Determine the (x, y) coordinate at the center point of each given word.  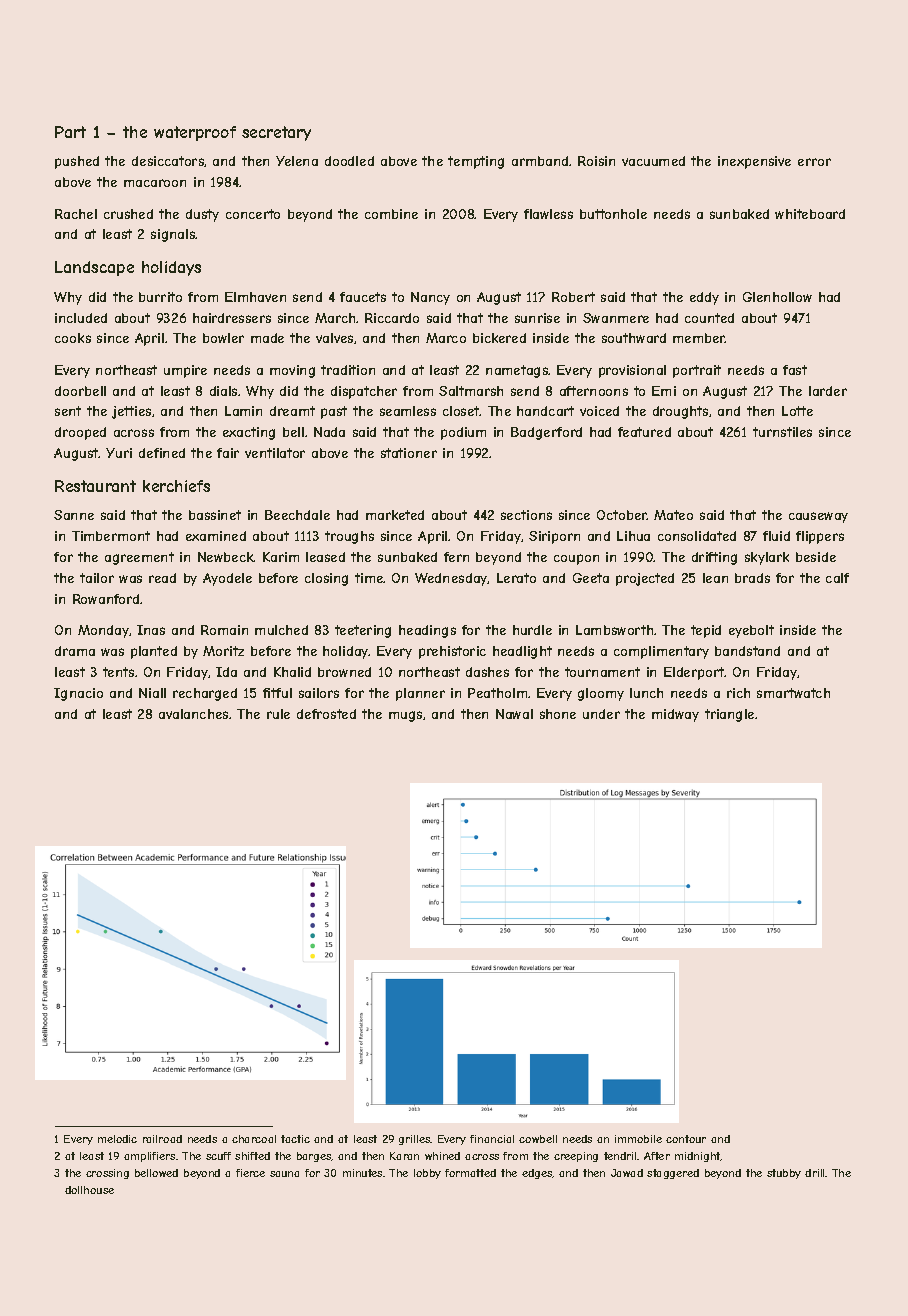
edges (537, 1174)
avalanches (193, 714)
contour (686, 1139)
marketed (395, 515)
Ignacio (78, 694)
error (814, 162)
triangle (729, 715)
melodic (117, 1139)
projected (645, 579)
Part (70, 132)
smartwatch (793, 693)
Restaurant (95, 486)
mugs (405, 716)
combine (391, 214)
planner (420, 694)
